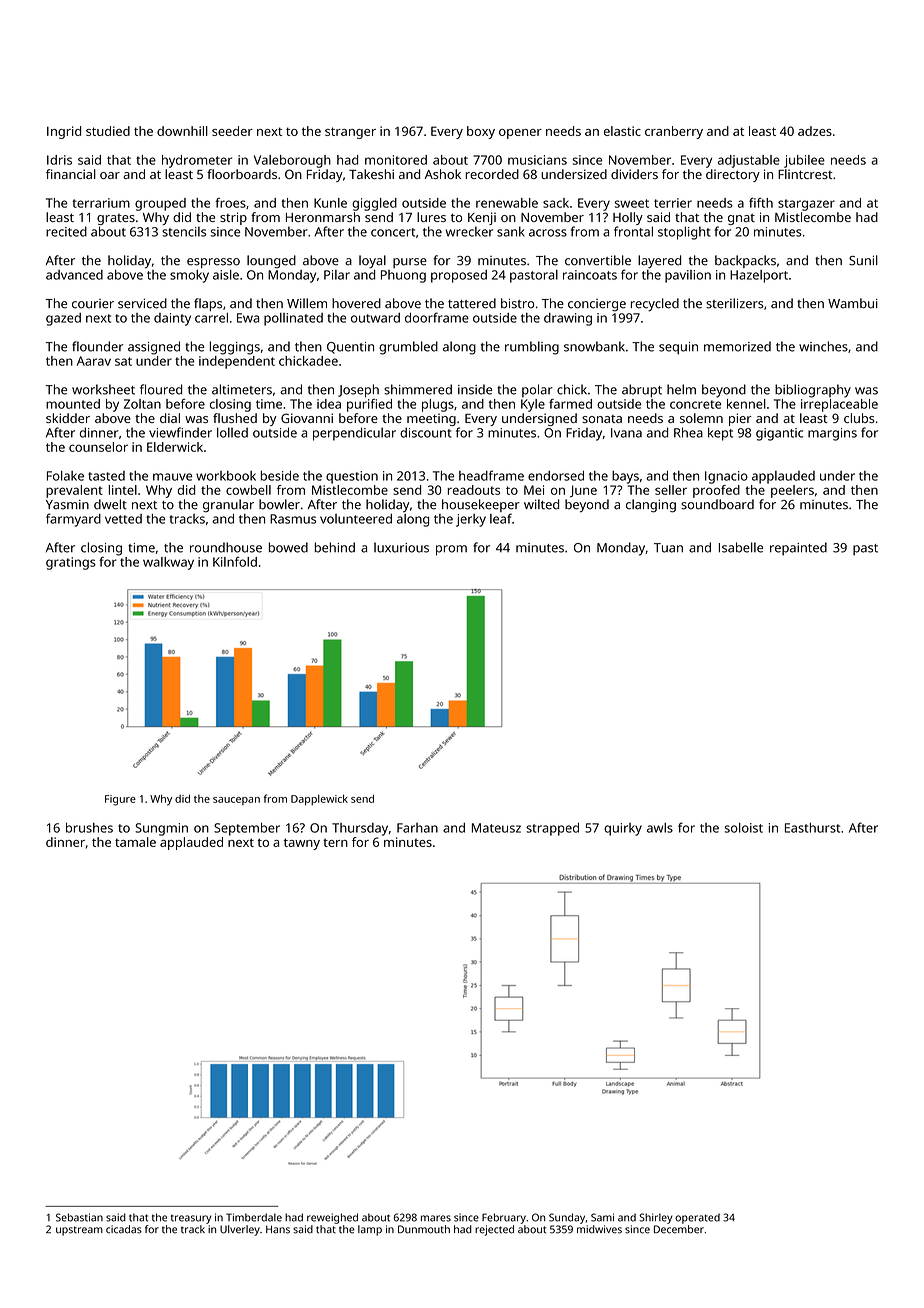 The height and width of the document is (1308, 924). Describe the element at coordinates (161, 829) in the document. I see `Sungmin` at that location.
